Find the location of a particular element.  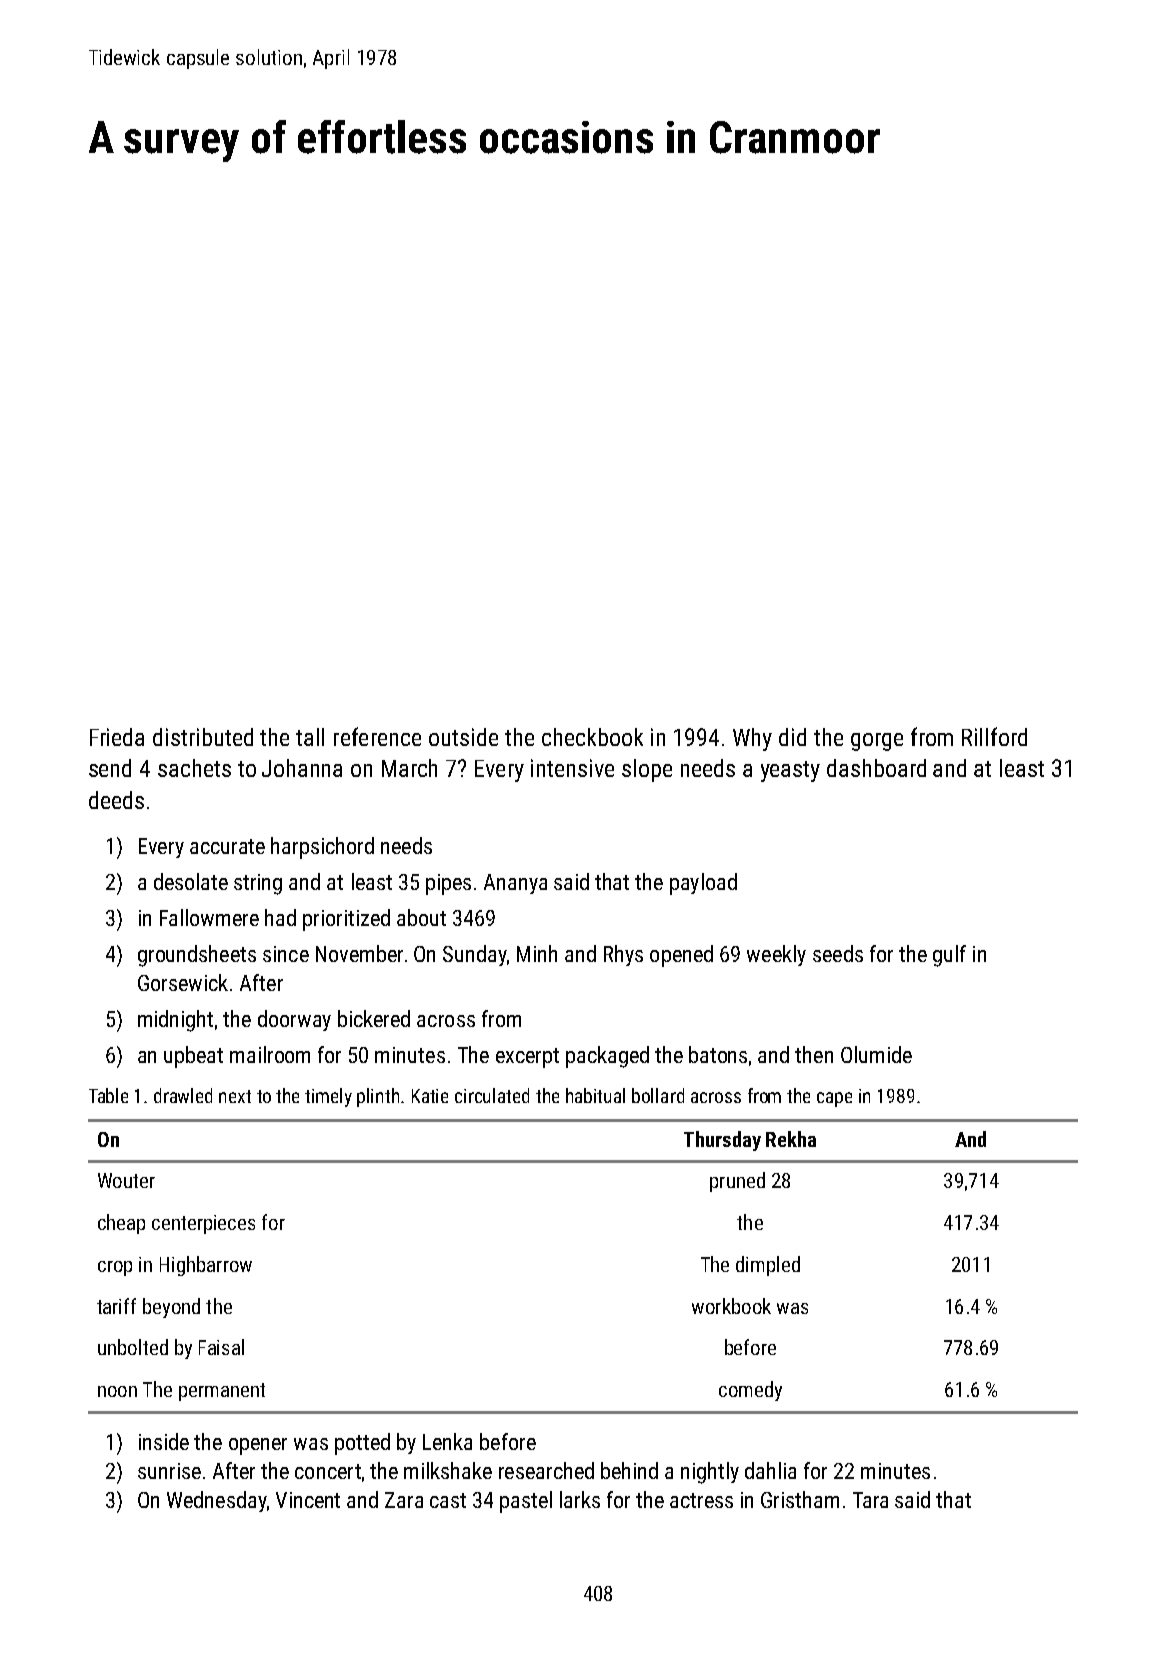

workbook is located at coordinates (731, 1306).
